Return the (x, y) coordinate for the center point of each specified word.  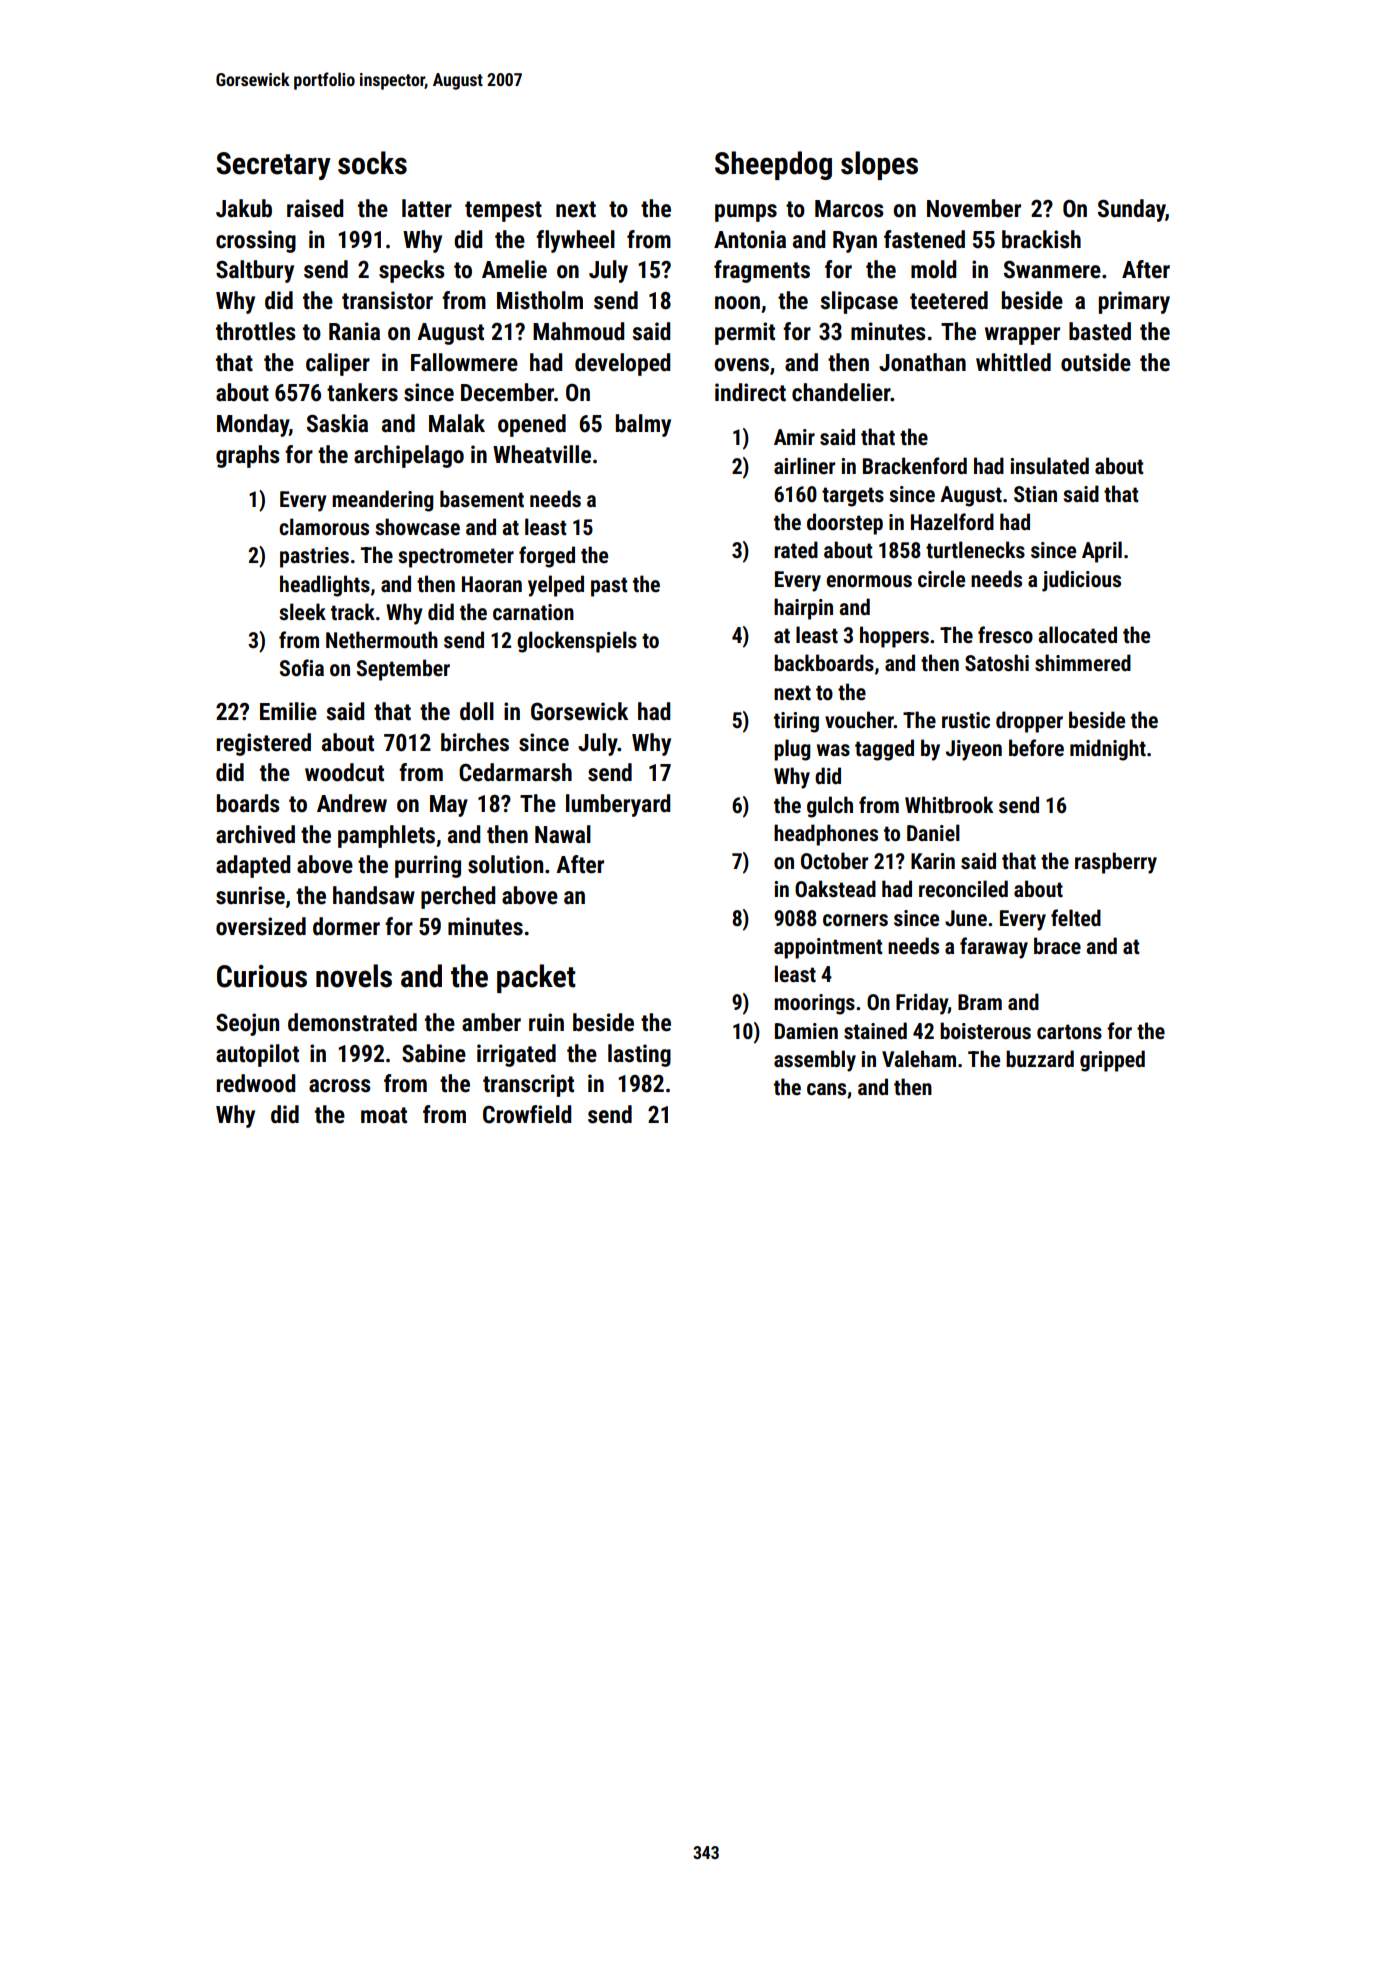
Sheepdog (773, 165)
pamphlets (386, 836)
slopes (879, 165)
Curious (262, 976)
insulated (1049, 466)
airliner (804, 465)
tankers (362, 392)
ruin (546, 1022)
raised (315, 208)
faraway (994, 948)
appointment (828, 948)
